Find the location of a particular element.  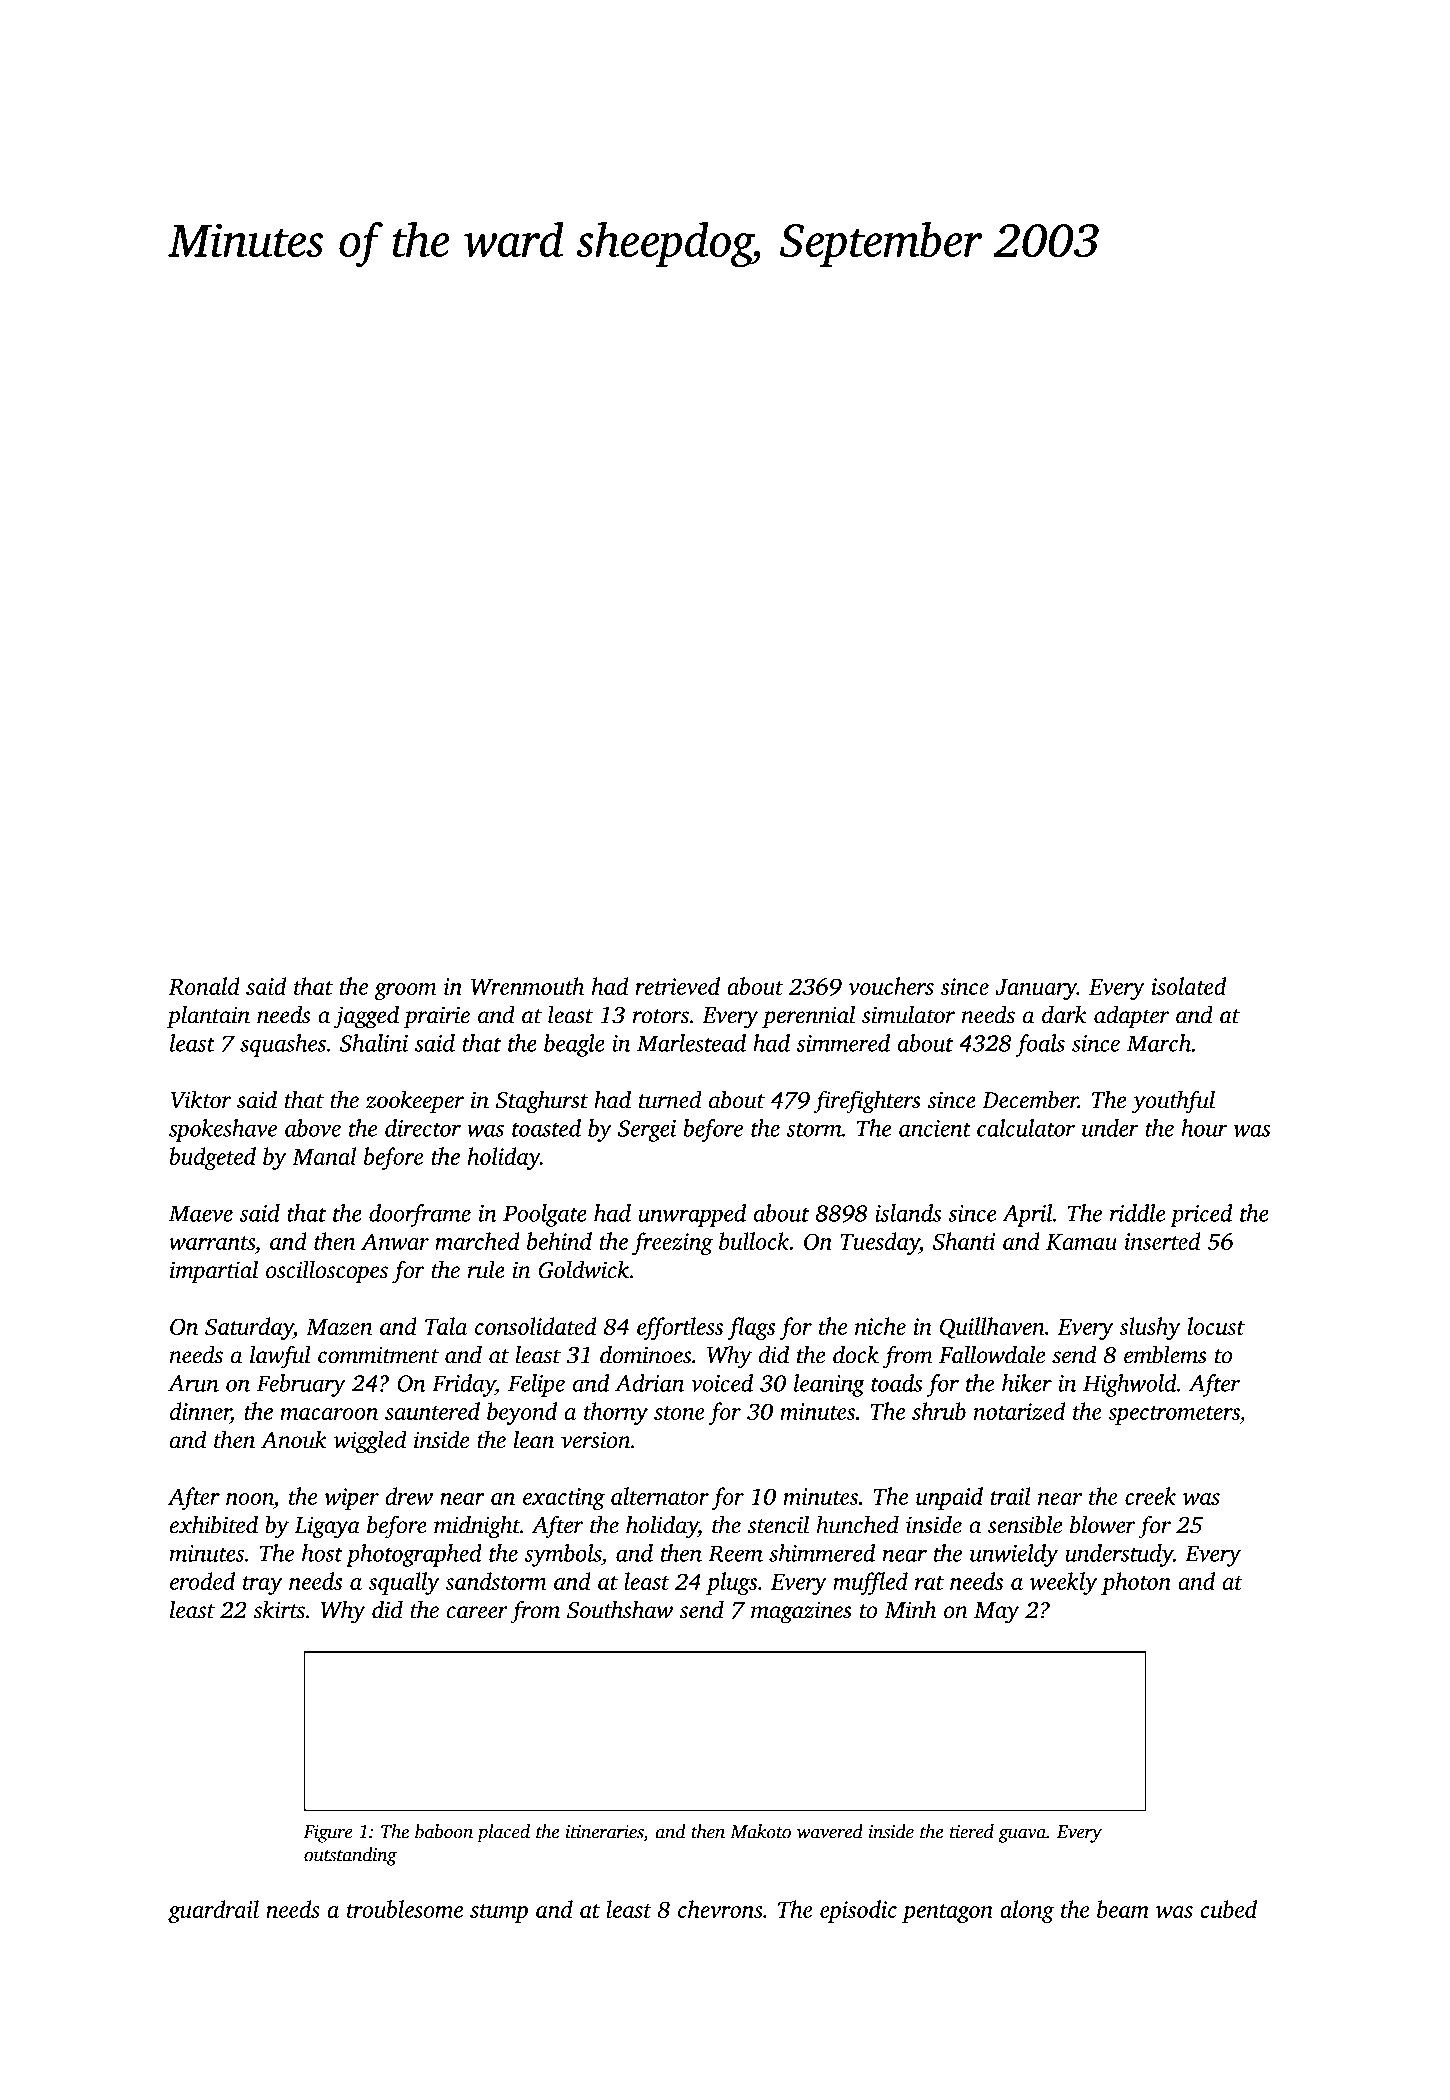

priced is located at coordinates (1201, 1215).
